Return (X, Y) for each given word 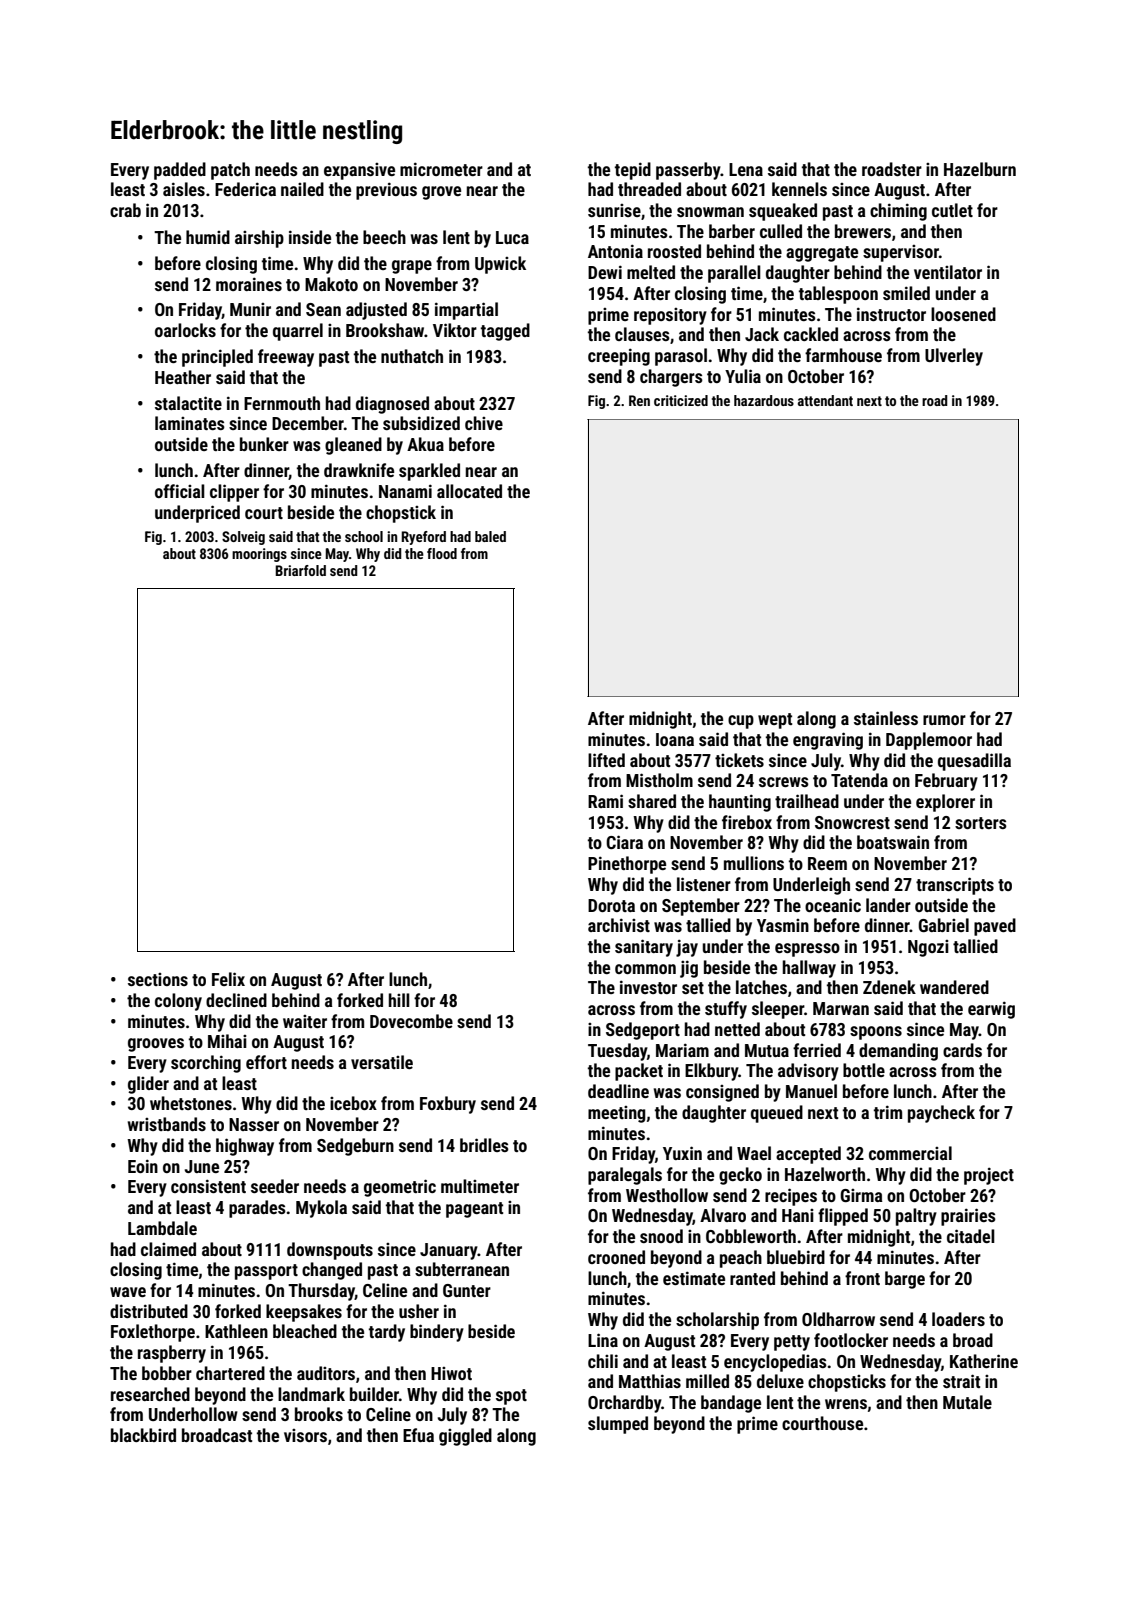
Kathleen (236, 1331)
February (946, 782)
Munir (250, 309)
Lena (746, 169)
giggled (465, 1437)
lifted (606, 760)
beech (384, 237)
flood (442, 553)
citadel (971, 1236)
